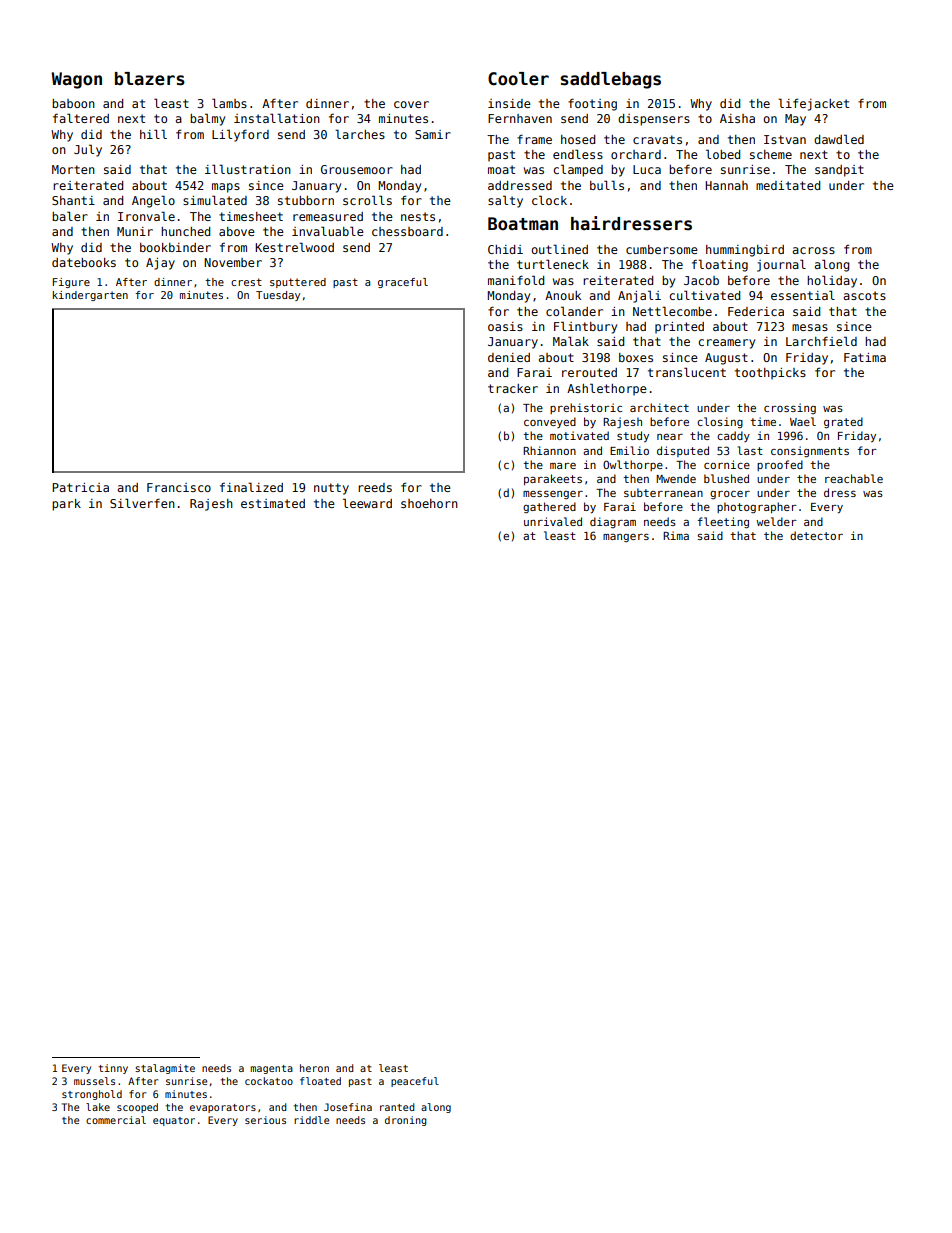 The image size is (952, 1233). What do you see at coordinates (375, 487) in the image?
I see `reeds` at bounding box center [375, 487].
